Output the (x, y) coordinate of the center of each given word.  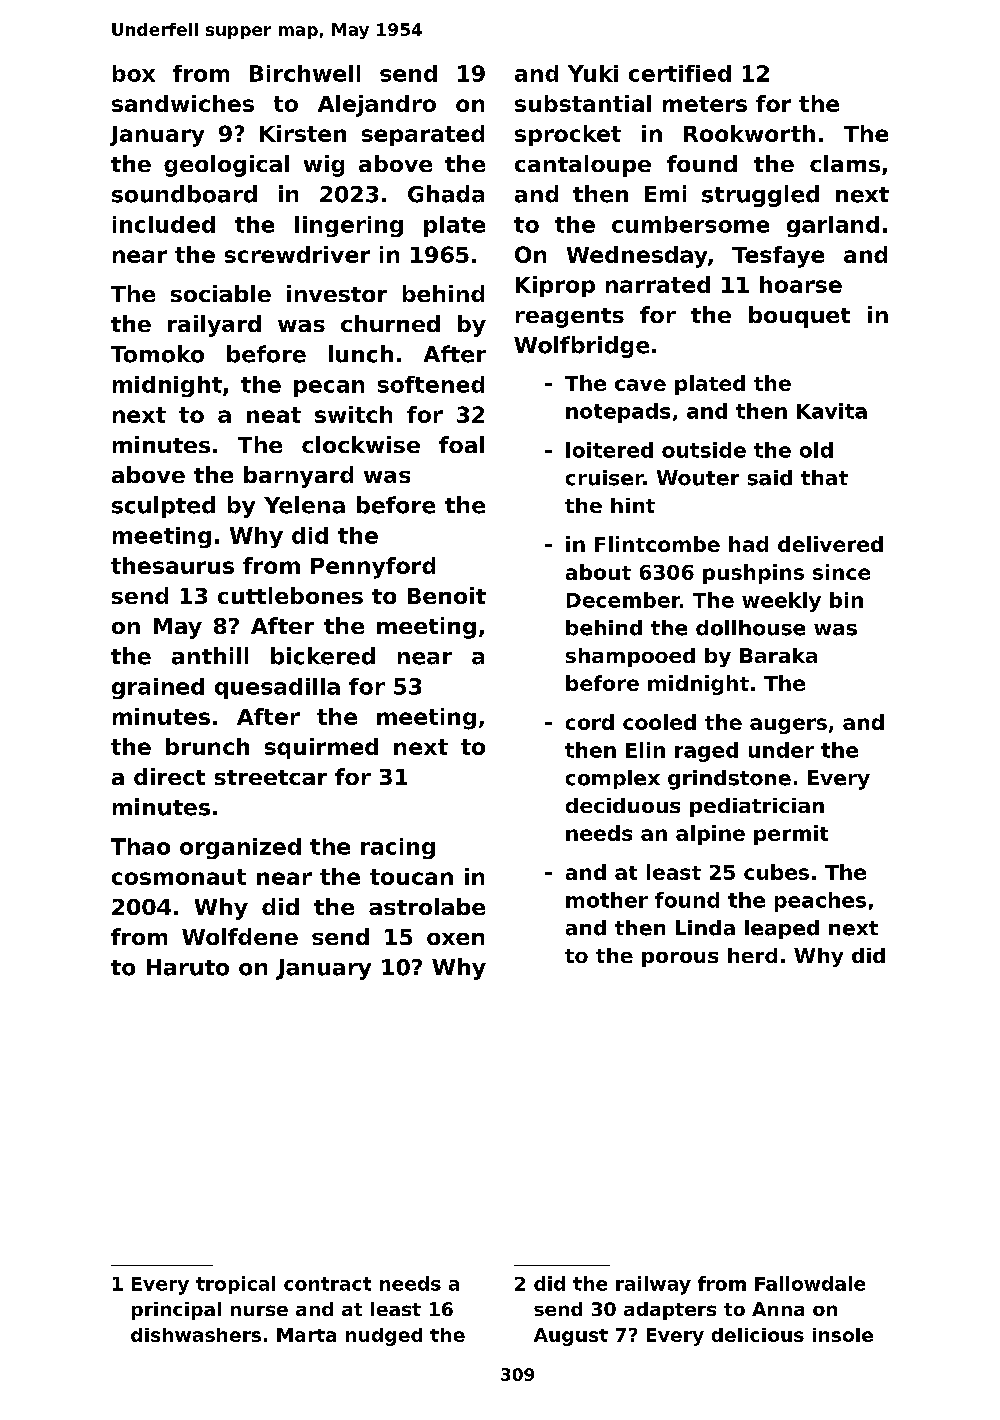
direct (169, 776)
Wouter (698, 478)
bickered (323, 656)
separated (423, 135)
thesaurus (172, 565)
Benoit (447, 595)
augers (788, 726)
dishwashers (196, 1335)
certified (680, 73)
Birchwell (305, 73)
